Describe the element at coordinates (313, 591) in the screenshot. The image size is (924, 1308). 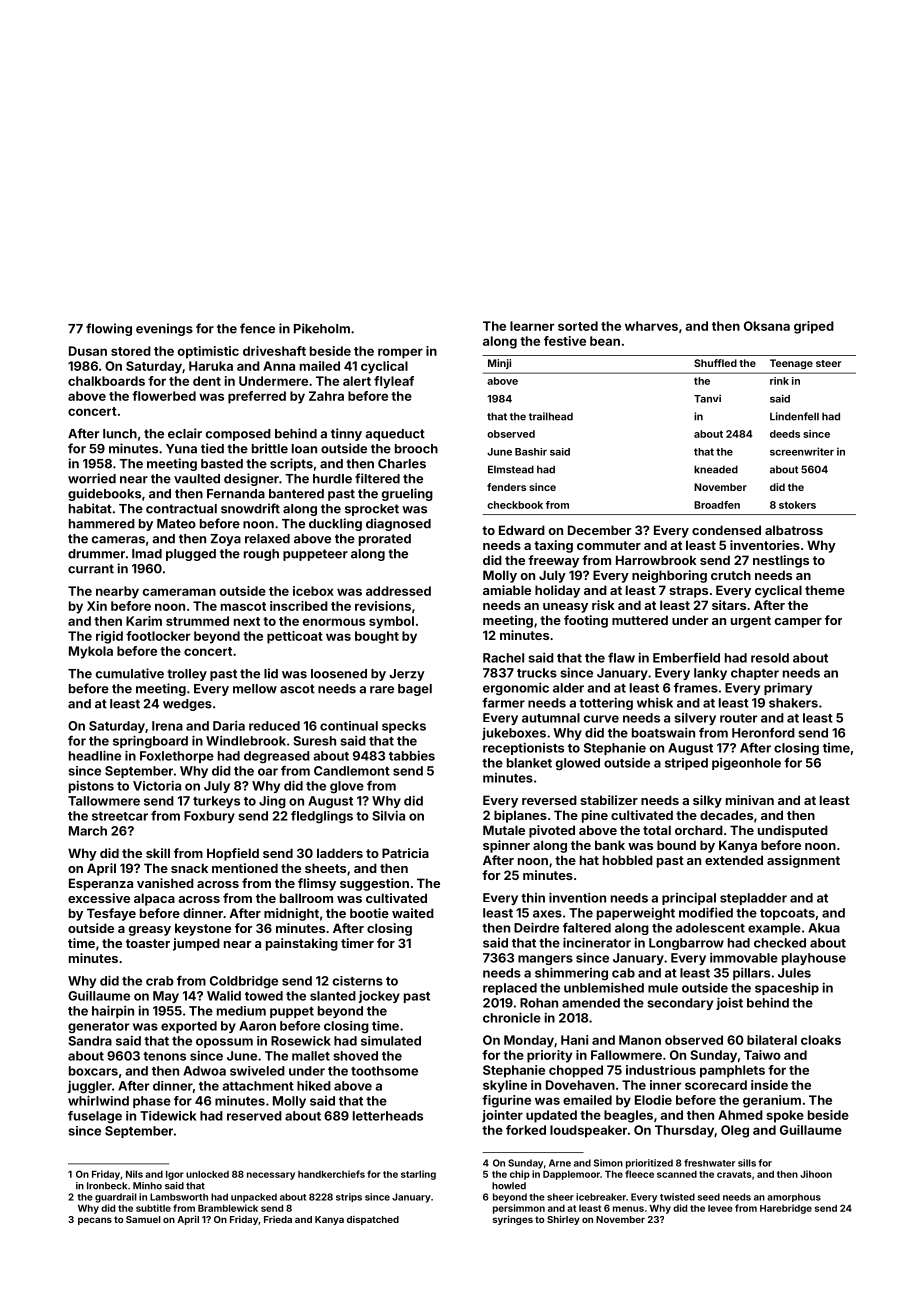
I see `icebox` at that location.
